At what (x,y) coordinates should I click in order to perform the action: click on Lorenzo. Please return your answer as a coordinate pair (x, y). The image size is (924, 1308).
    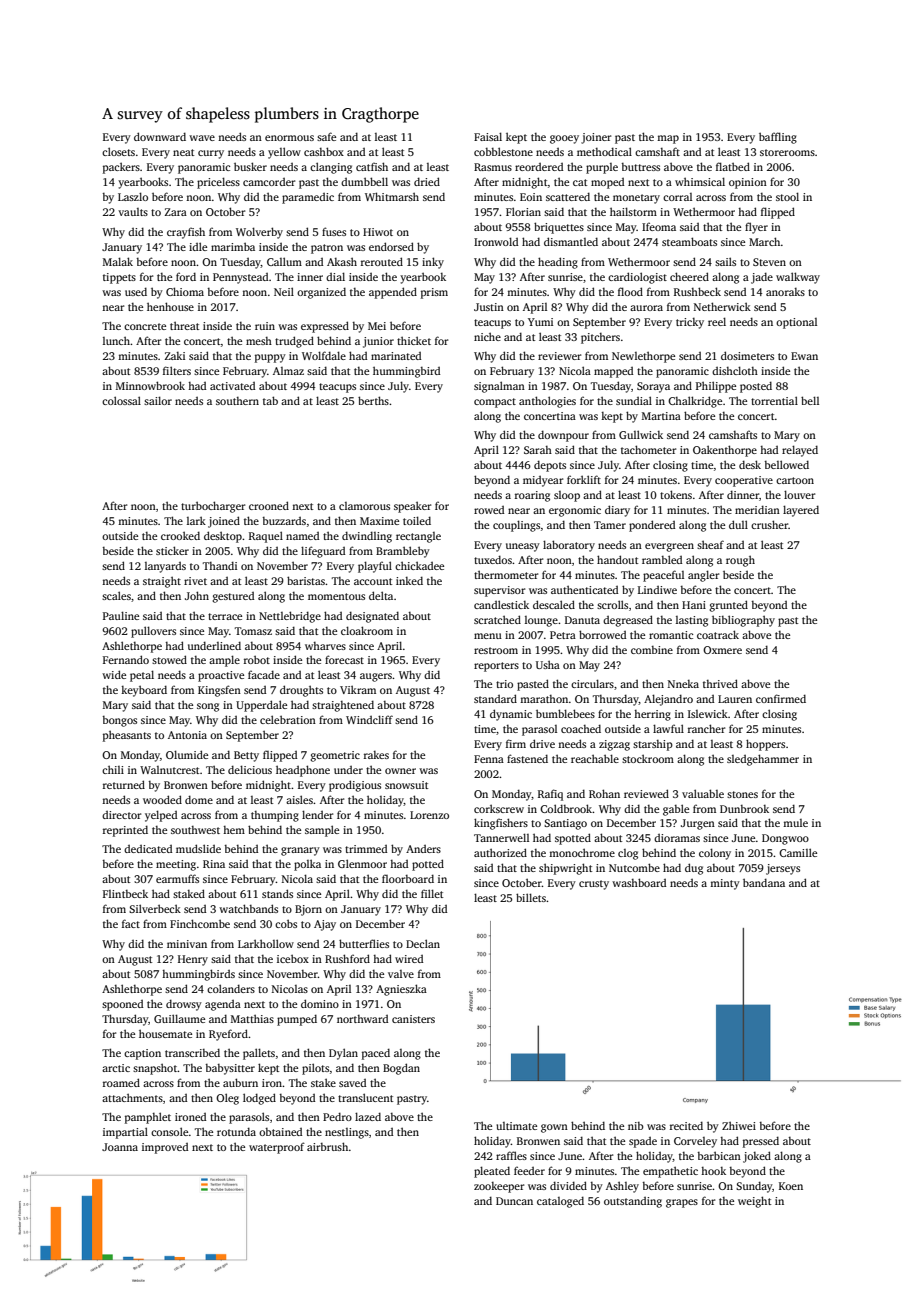
    Looking at the image, I should click on (429, 815).
